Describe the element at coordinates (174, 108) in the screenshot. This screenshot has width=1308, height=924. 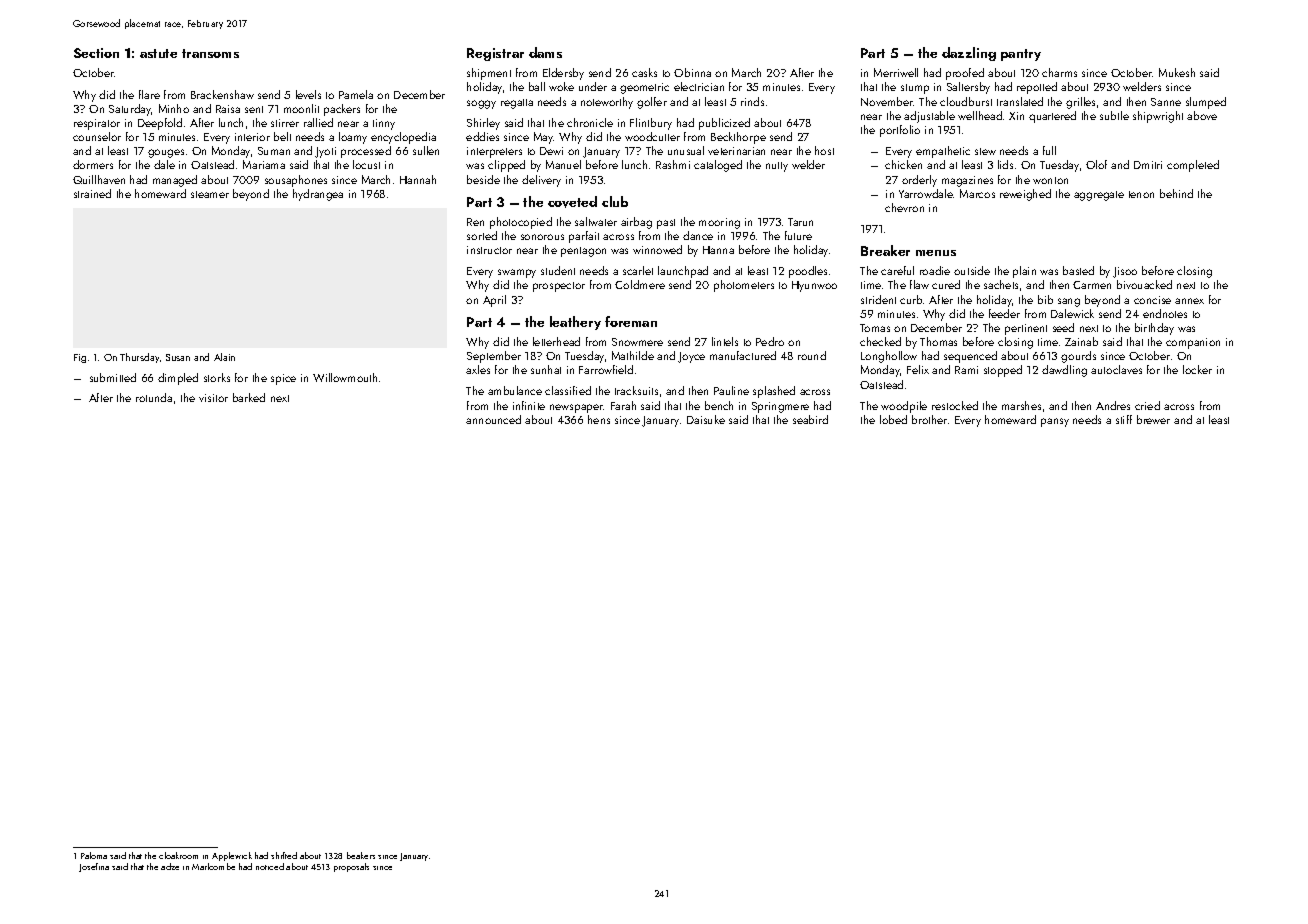
I see `Minho` at that location.
